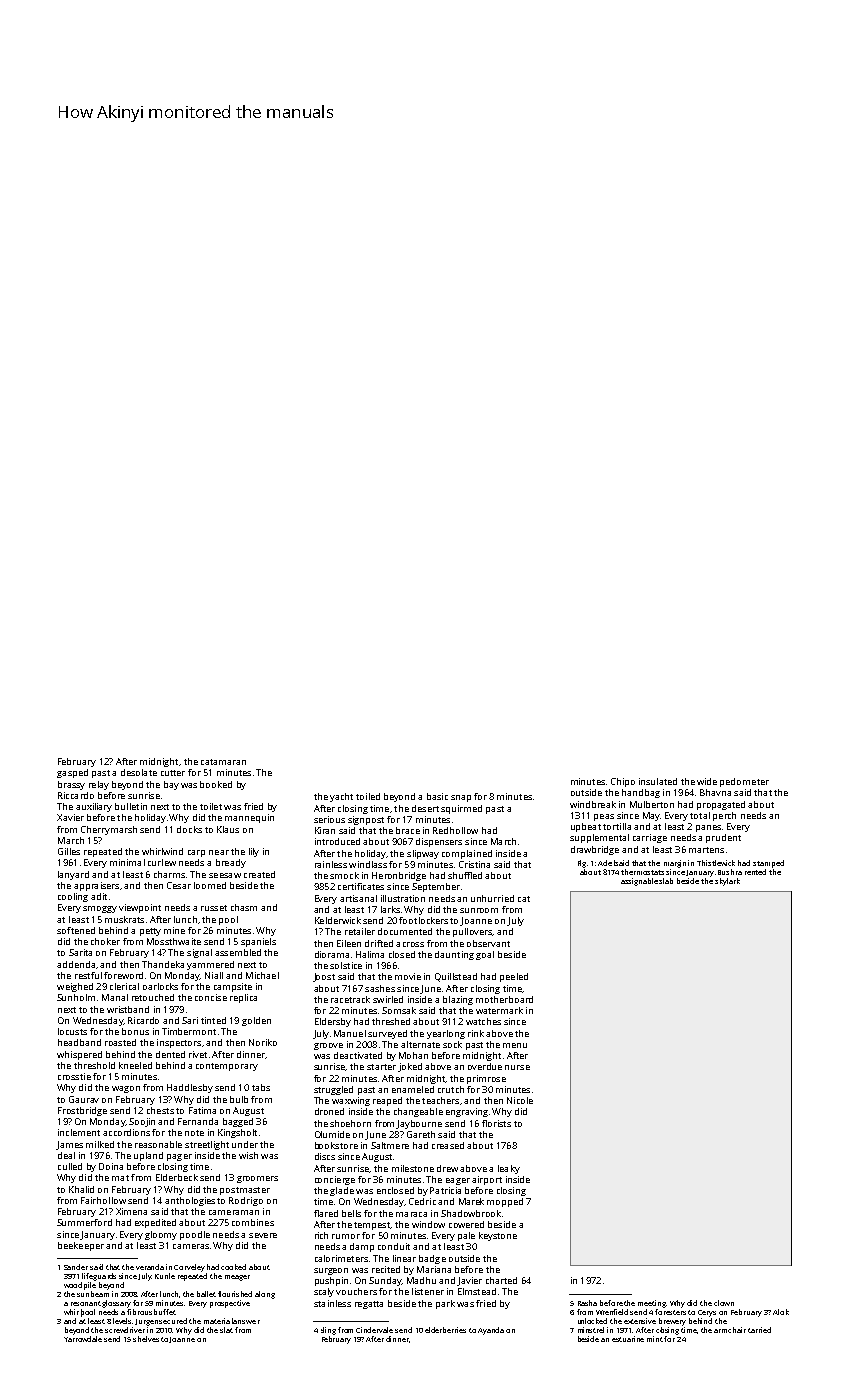 The height and width of the document is (1400, 849). Describe the element at coordinates (83, 1339) in the document. I see `Yarrowdale` at that location.
